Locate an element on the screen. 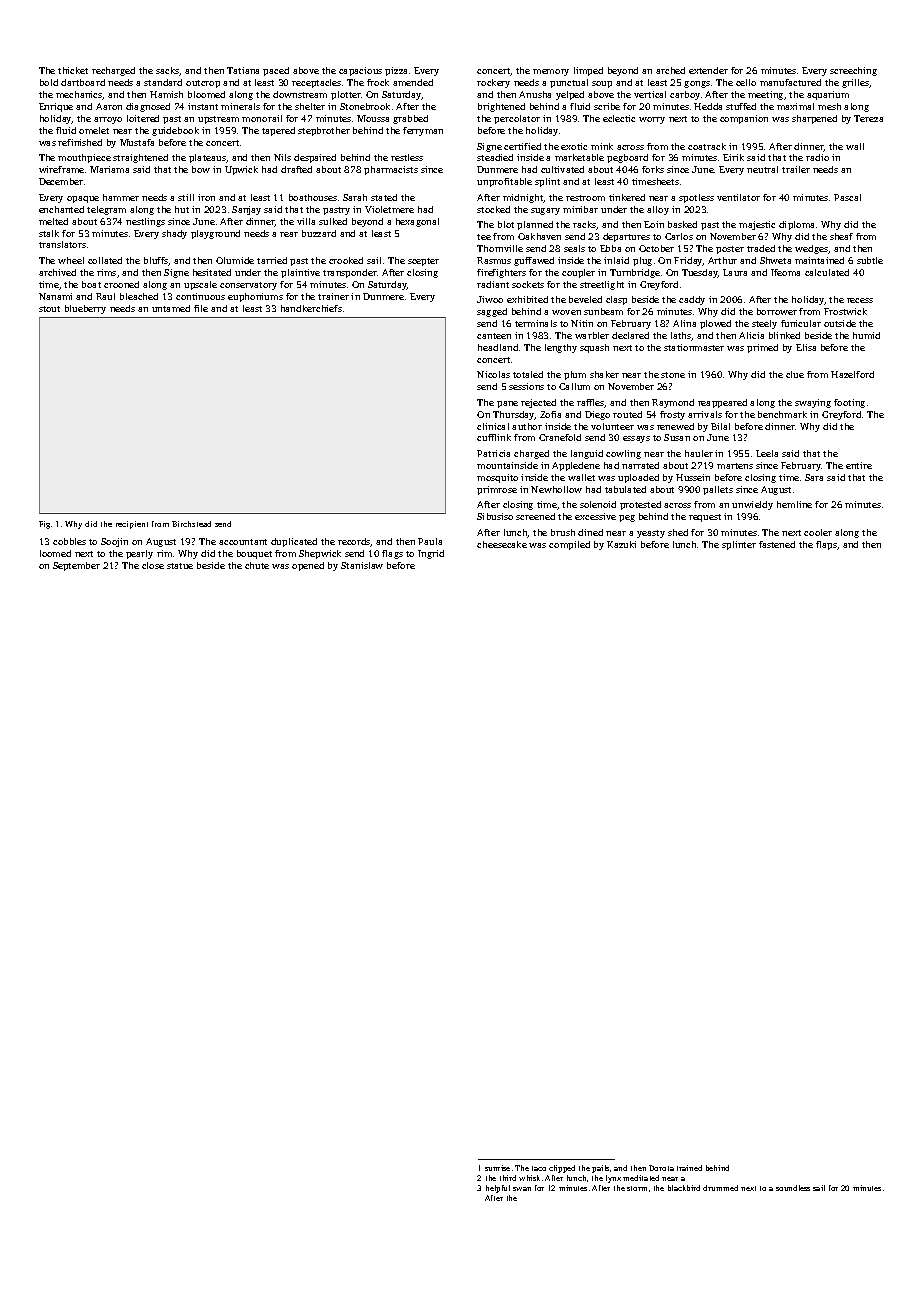 The image size is (924, 1308). melted is located at coordinates (53, 221).
